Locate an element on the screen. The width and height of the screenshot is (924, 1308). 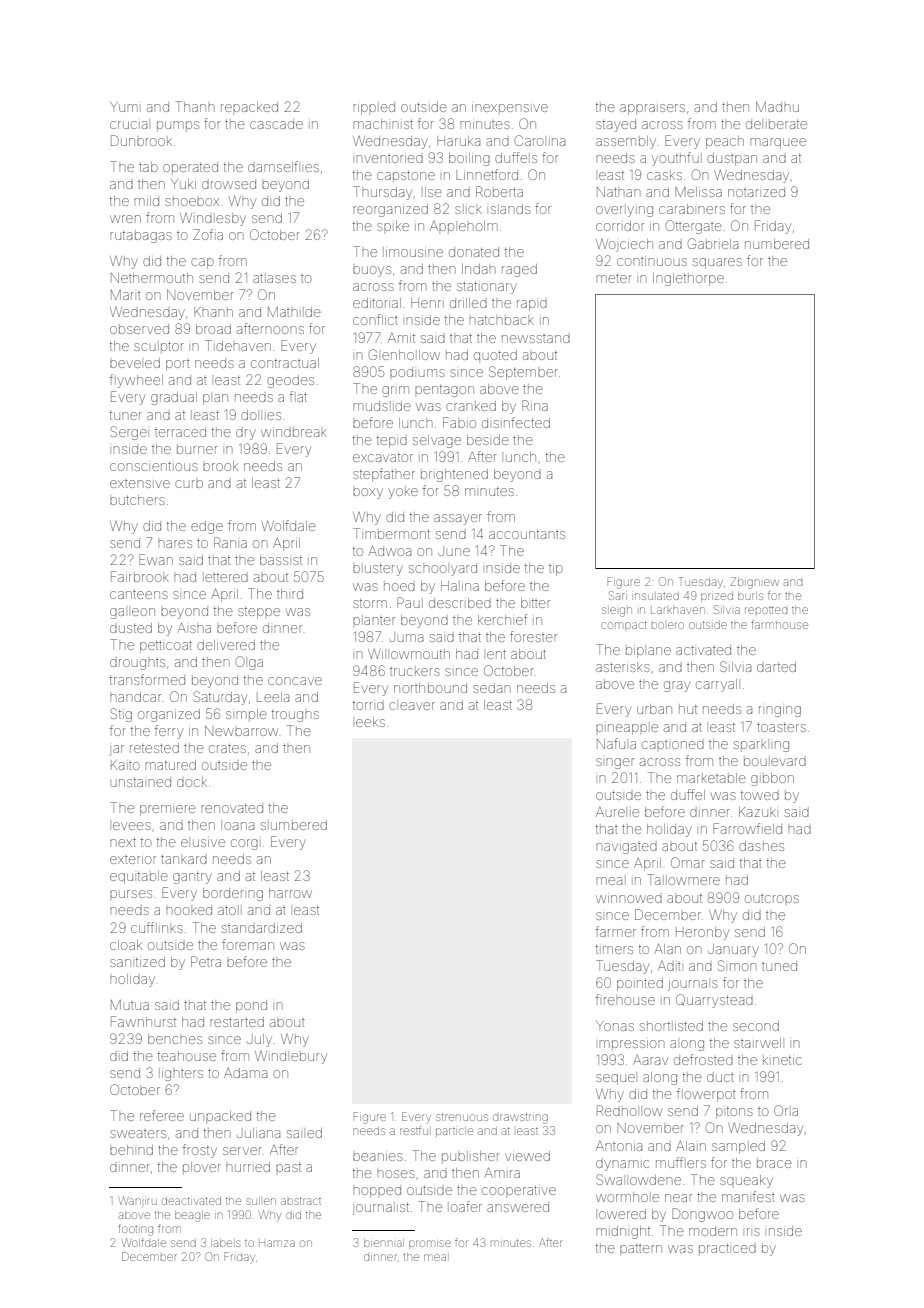
Madhu is located at coordinates (777, 107).
